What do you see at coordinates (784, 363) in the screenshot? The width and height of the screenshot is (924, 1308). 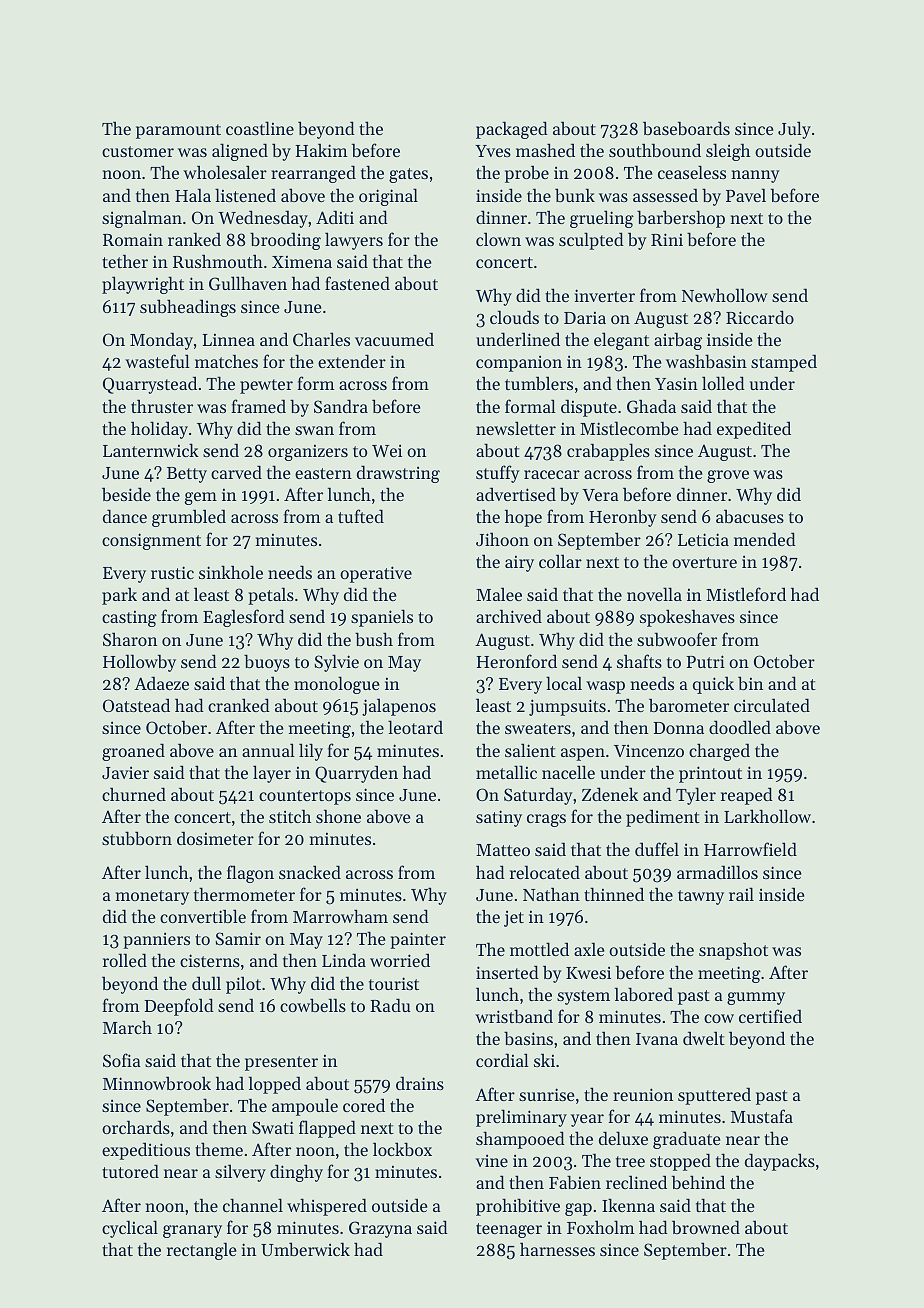 I see `stamped` at bounding box center [784, 363].
